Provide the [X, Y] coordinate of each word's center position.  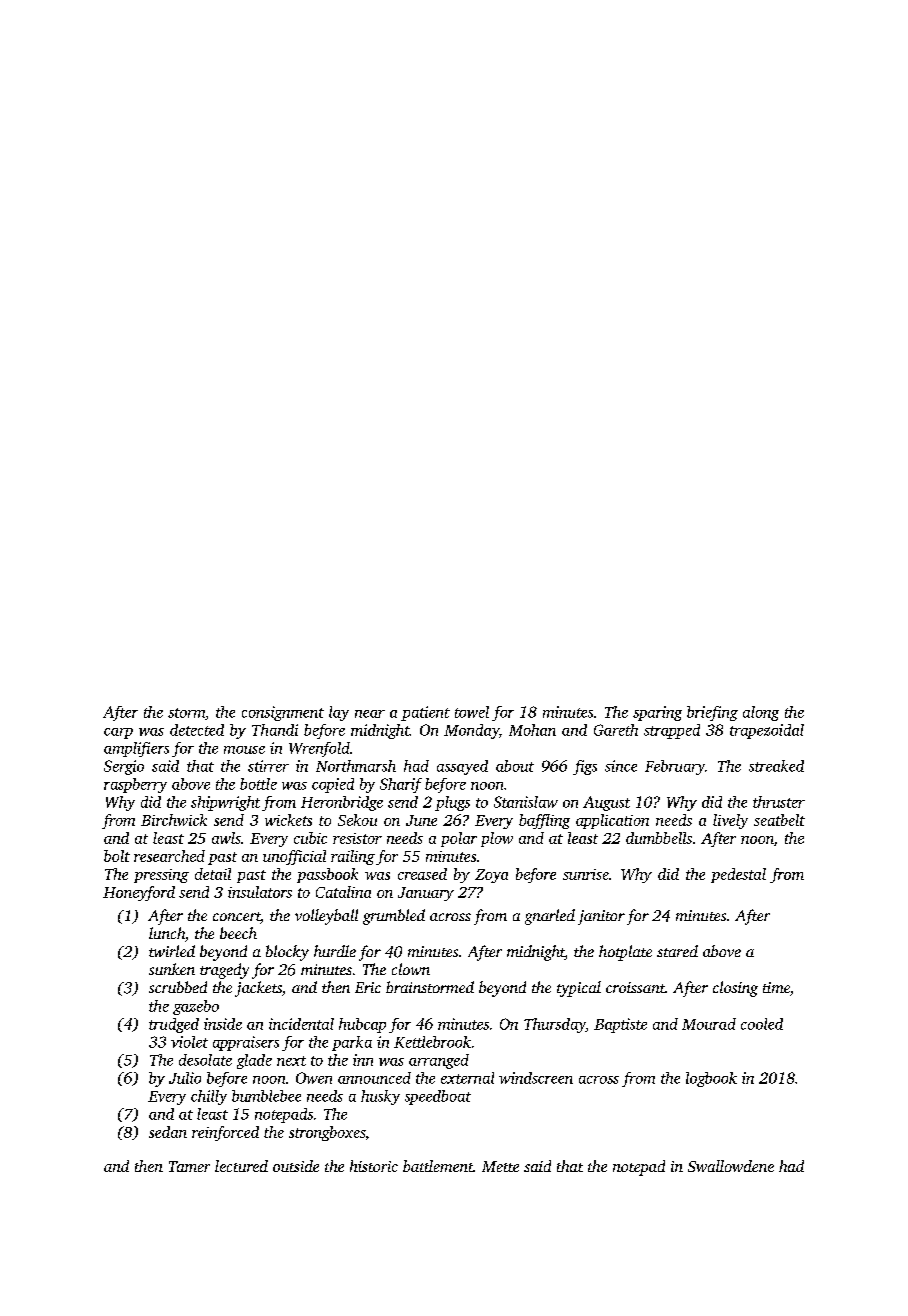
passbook [327, 875]
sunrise [586, 874]
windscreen [536, 1078]
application [612, 821]
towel [472, 712]
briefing [712, 713]
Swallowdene [731, 1166]
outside [296, 1166]
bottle [258, 784]
